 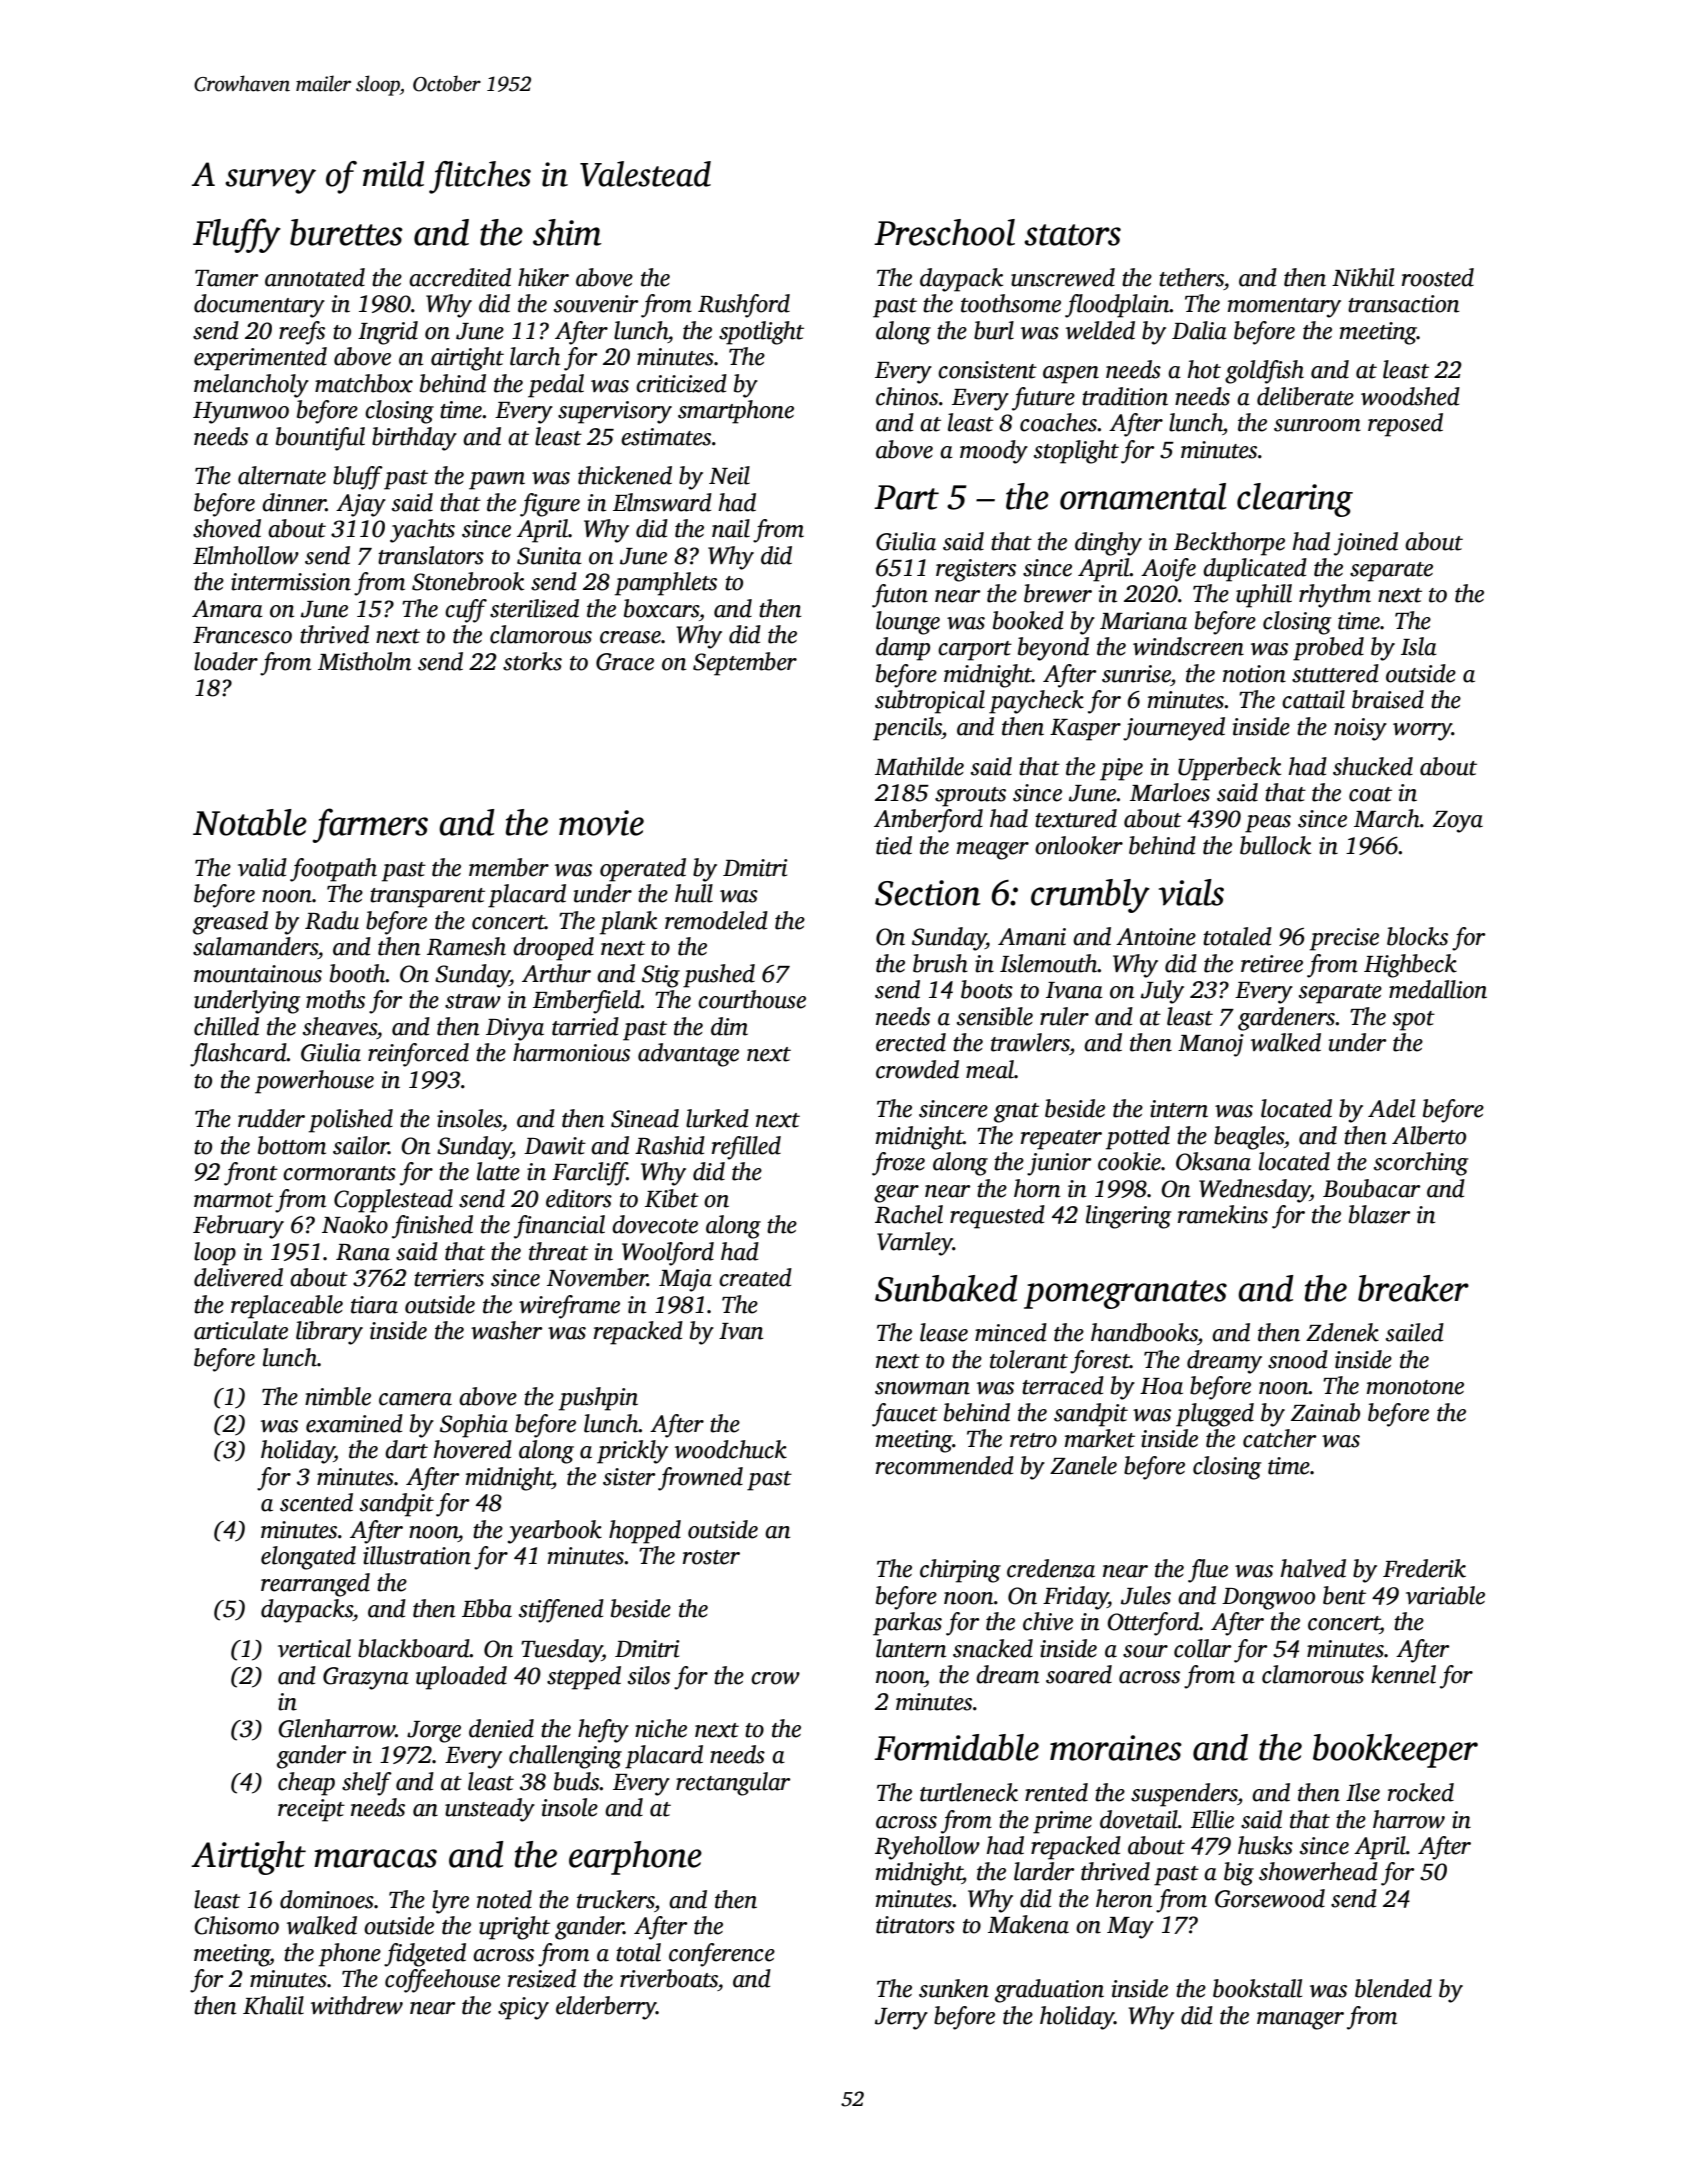 I want to click on truckers, so click(x=616, y=1899).
